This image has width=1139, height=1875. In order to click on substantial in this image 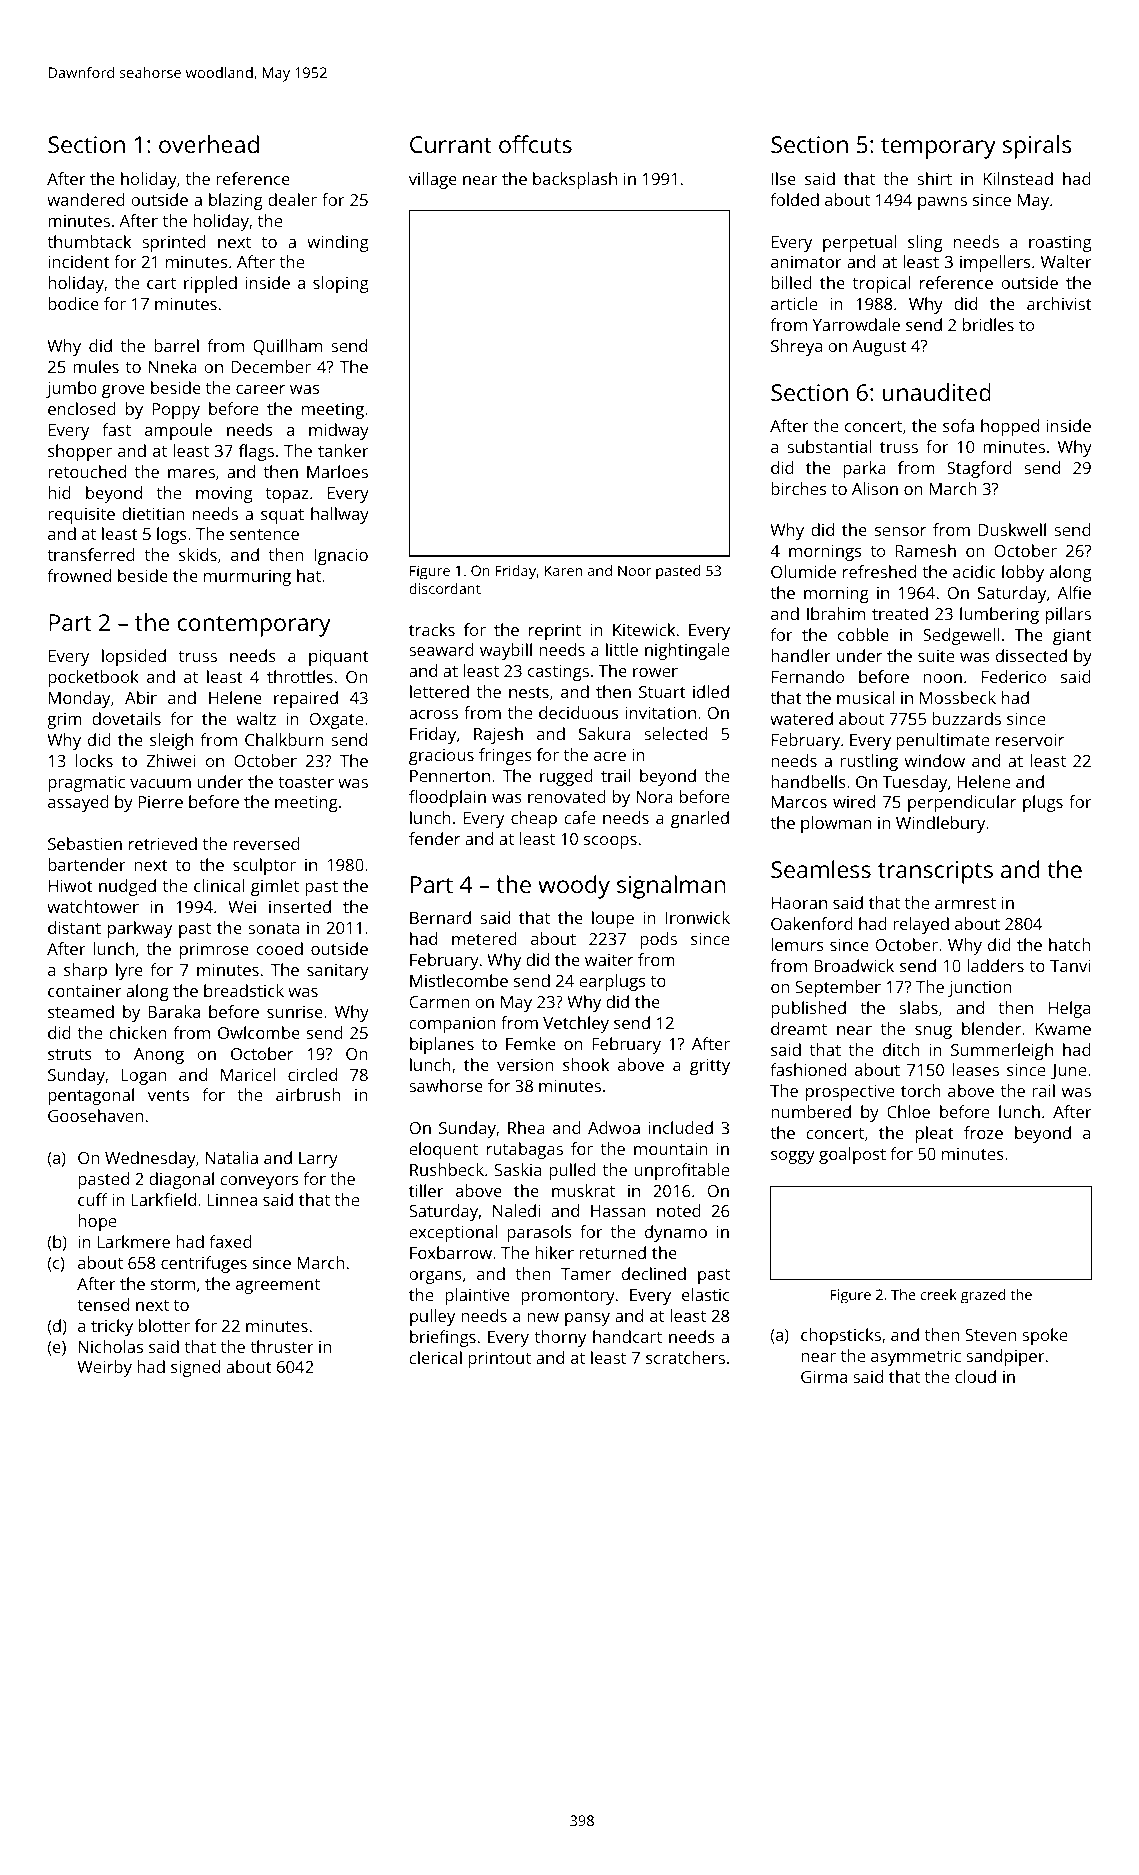, I will do `click(829, 446)`.
